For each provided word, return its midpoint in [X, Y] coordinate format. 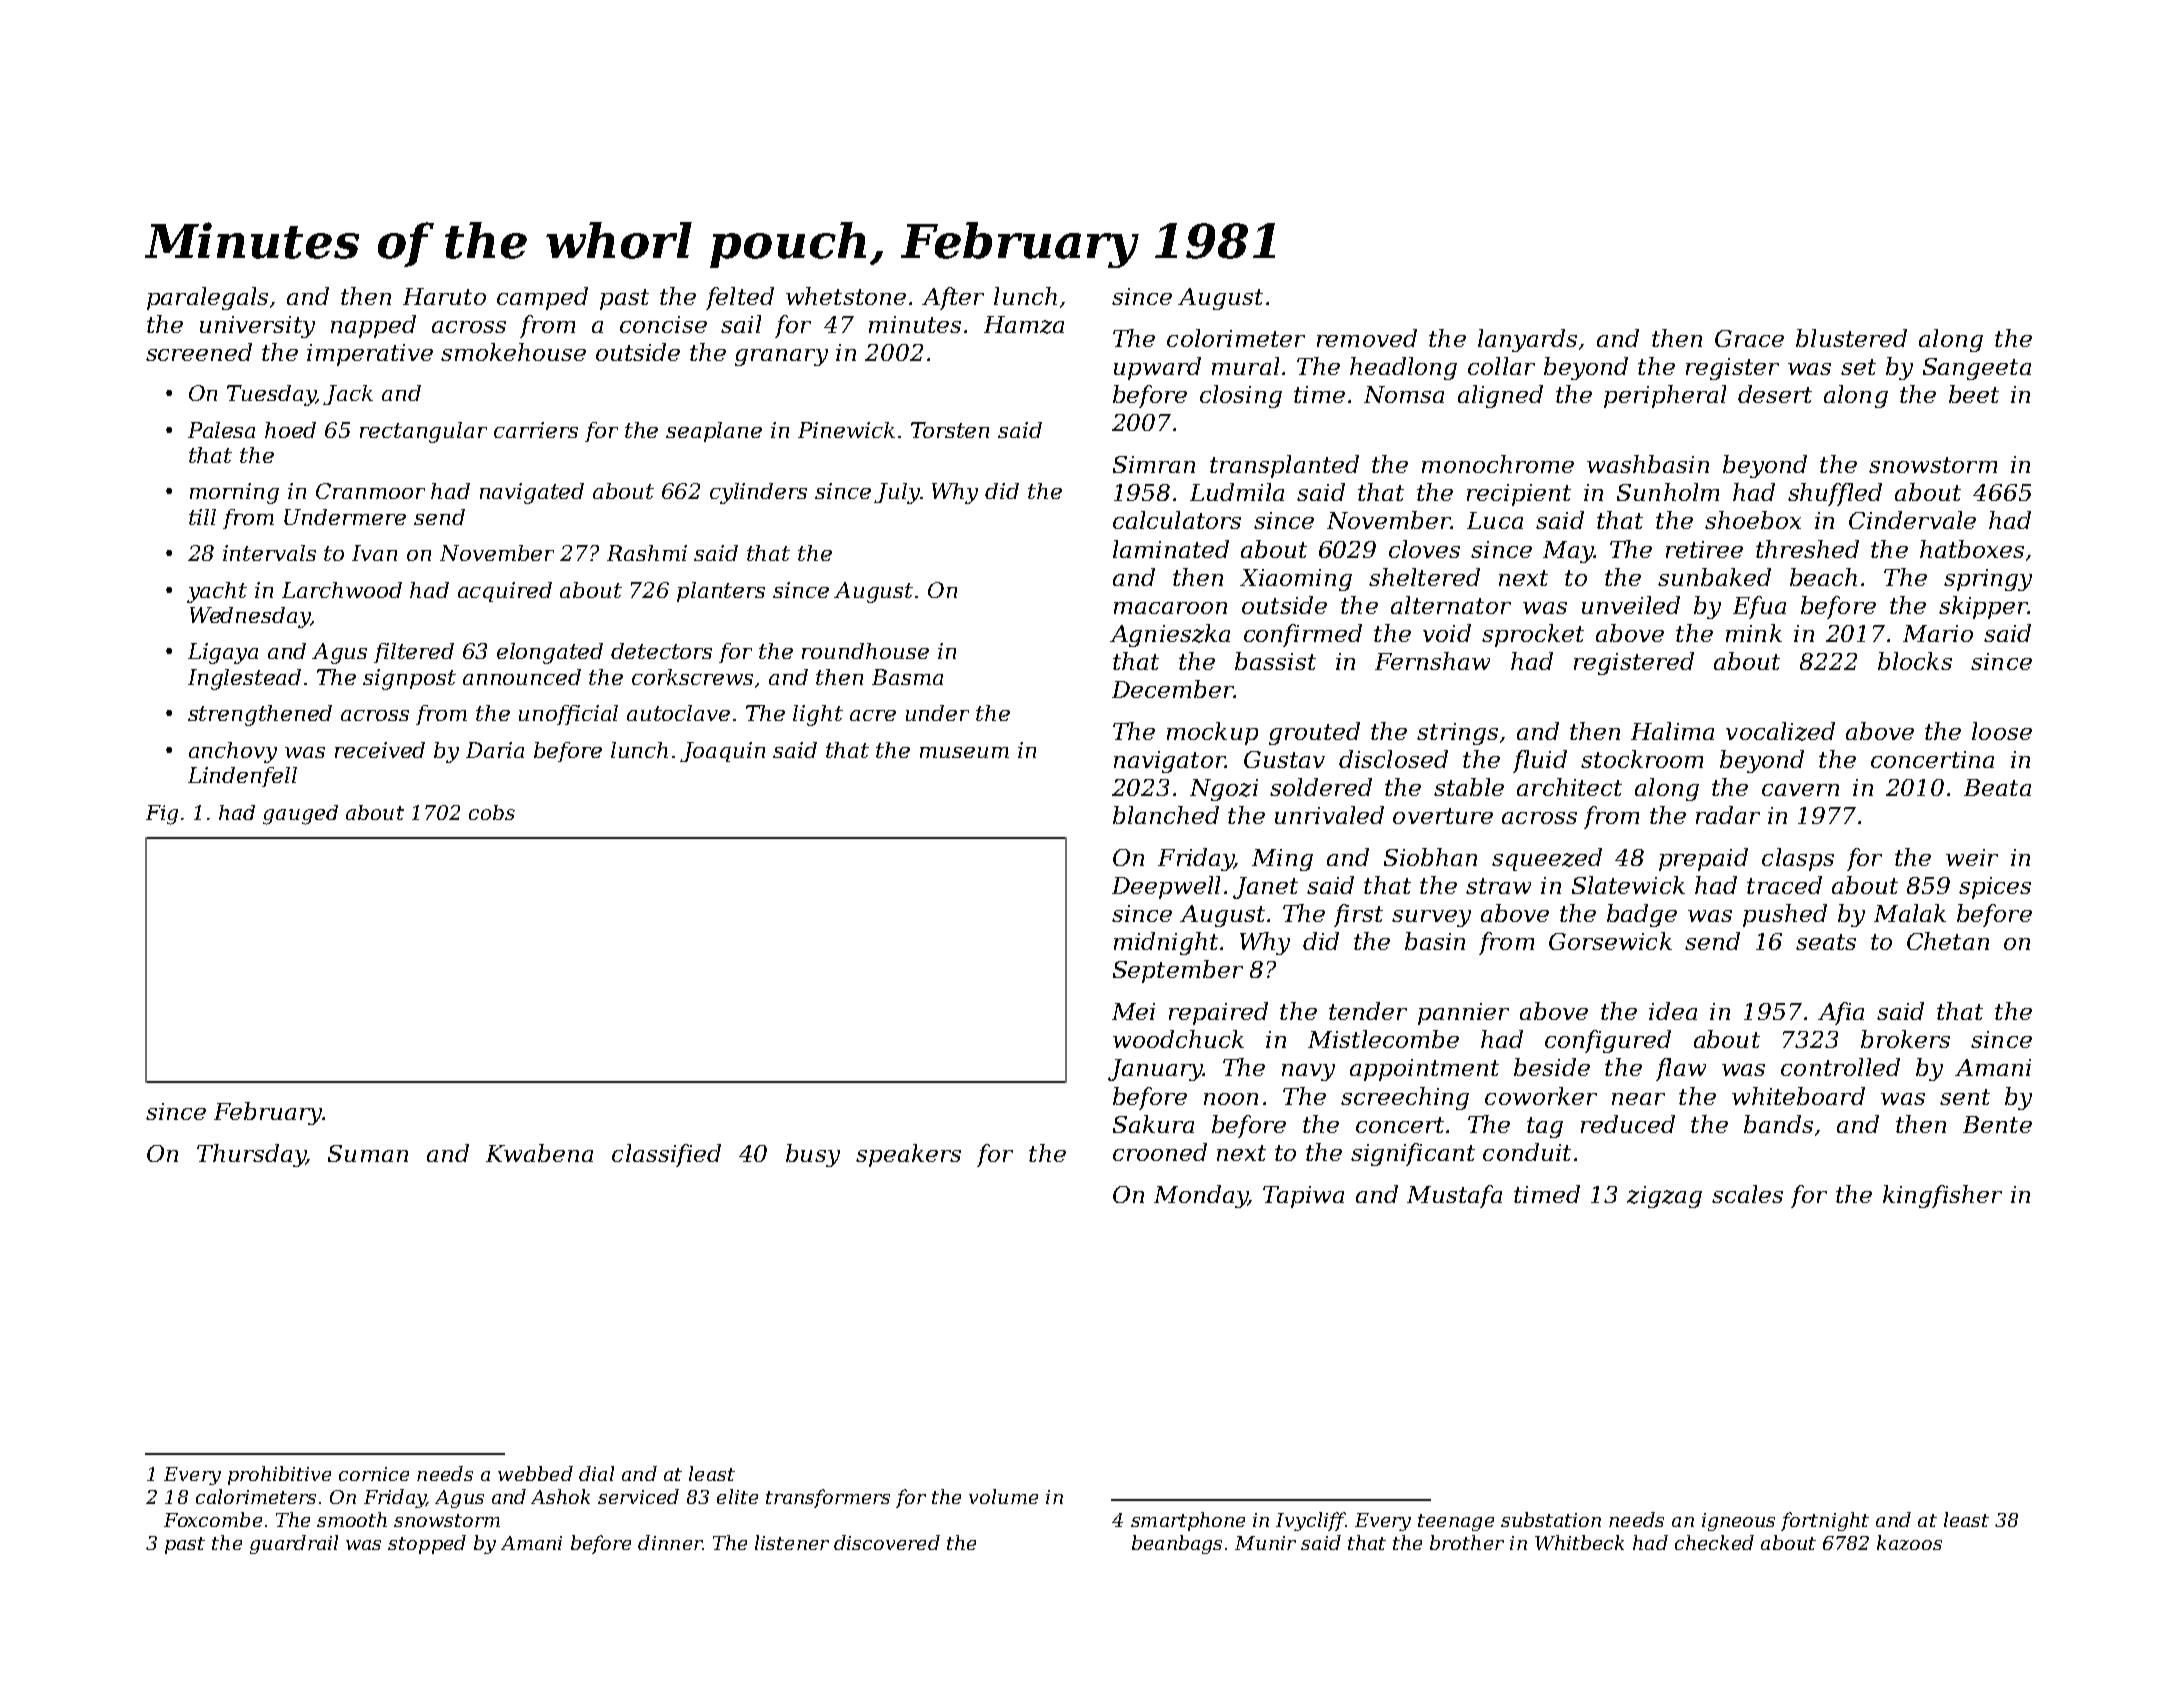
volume [1003, 1496]
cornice [374, 1474]
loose [2002, 731]
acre [873, 715]
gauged [300, 815]
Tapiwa [1303, 1197]
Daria [495, 750]
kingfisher [1942, 1196]
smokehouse [513, 352]
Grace [1749, 338]
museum [964, 752]
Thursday [251, 1155]
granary [781, 357]
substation [1551, 1519]
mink [1754, 633]
